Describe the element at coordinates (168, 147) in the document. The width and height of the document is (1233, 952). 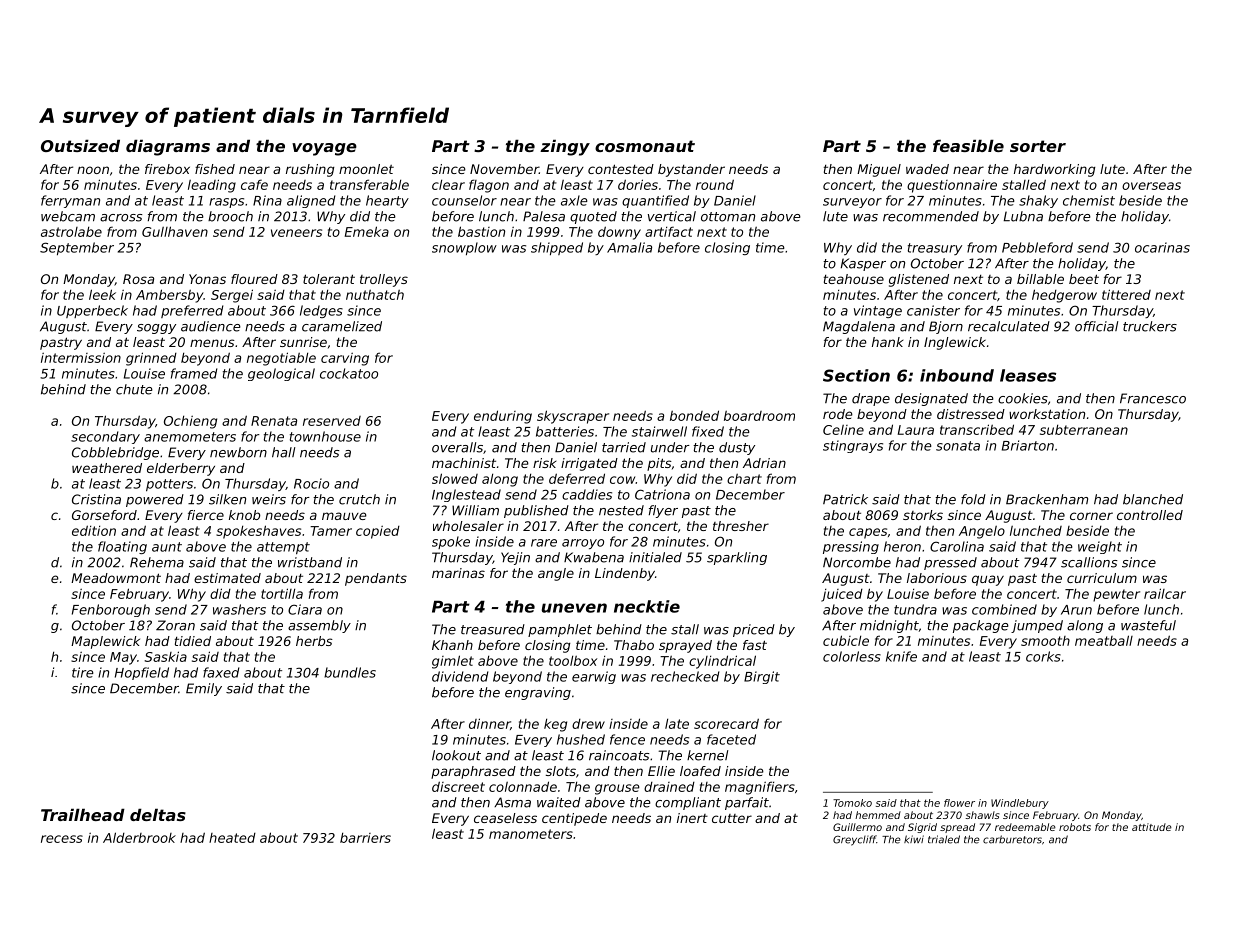
I see `diagrams` at that location.
